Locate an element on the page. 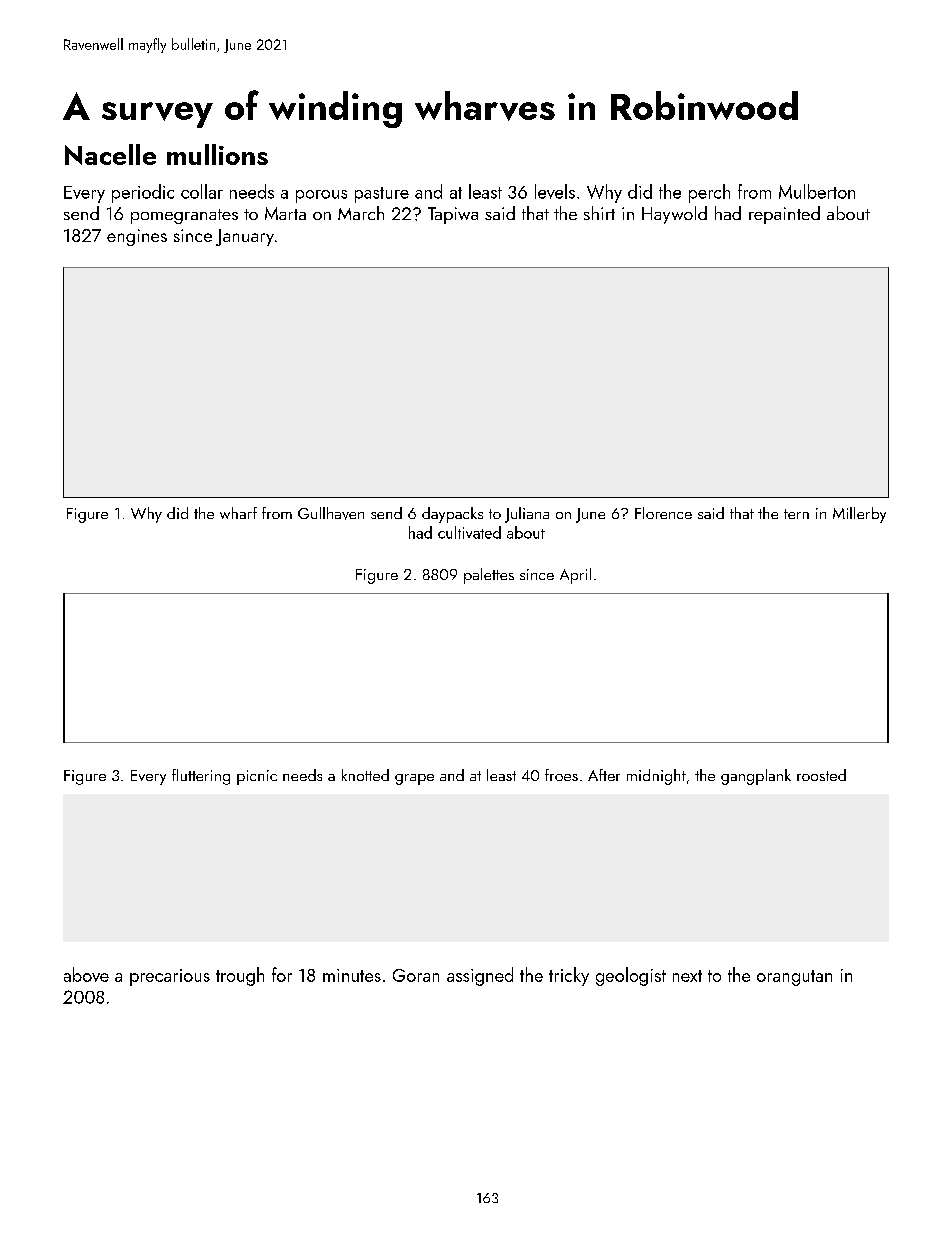  engines is located at coordinates (137, 237).
